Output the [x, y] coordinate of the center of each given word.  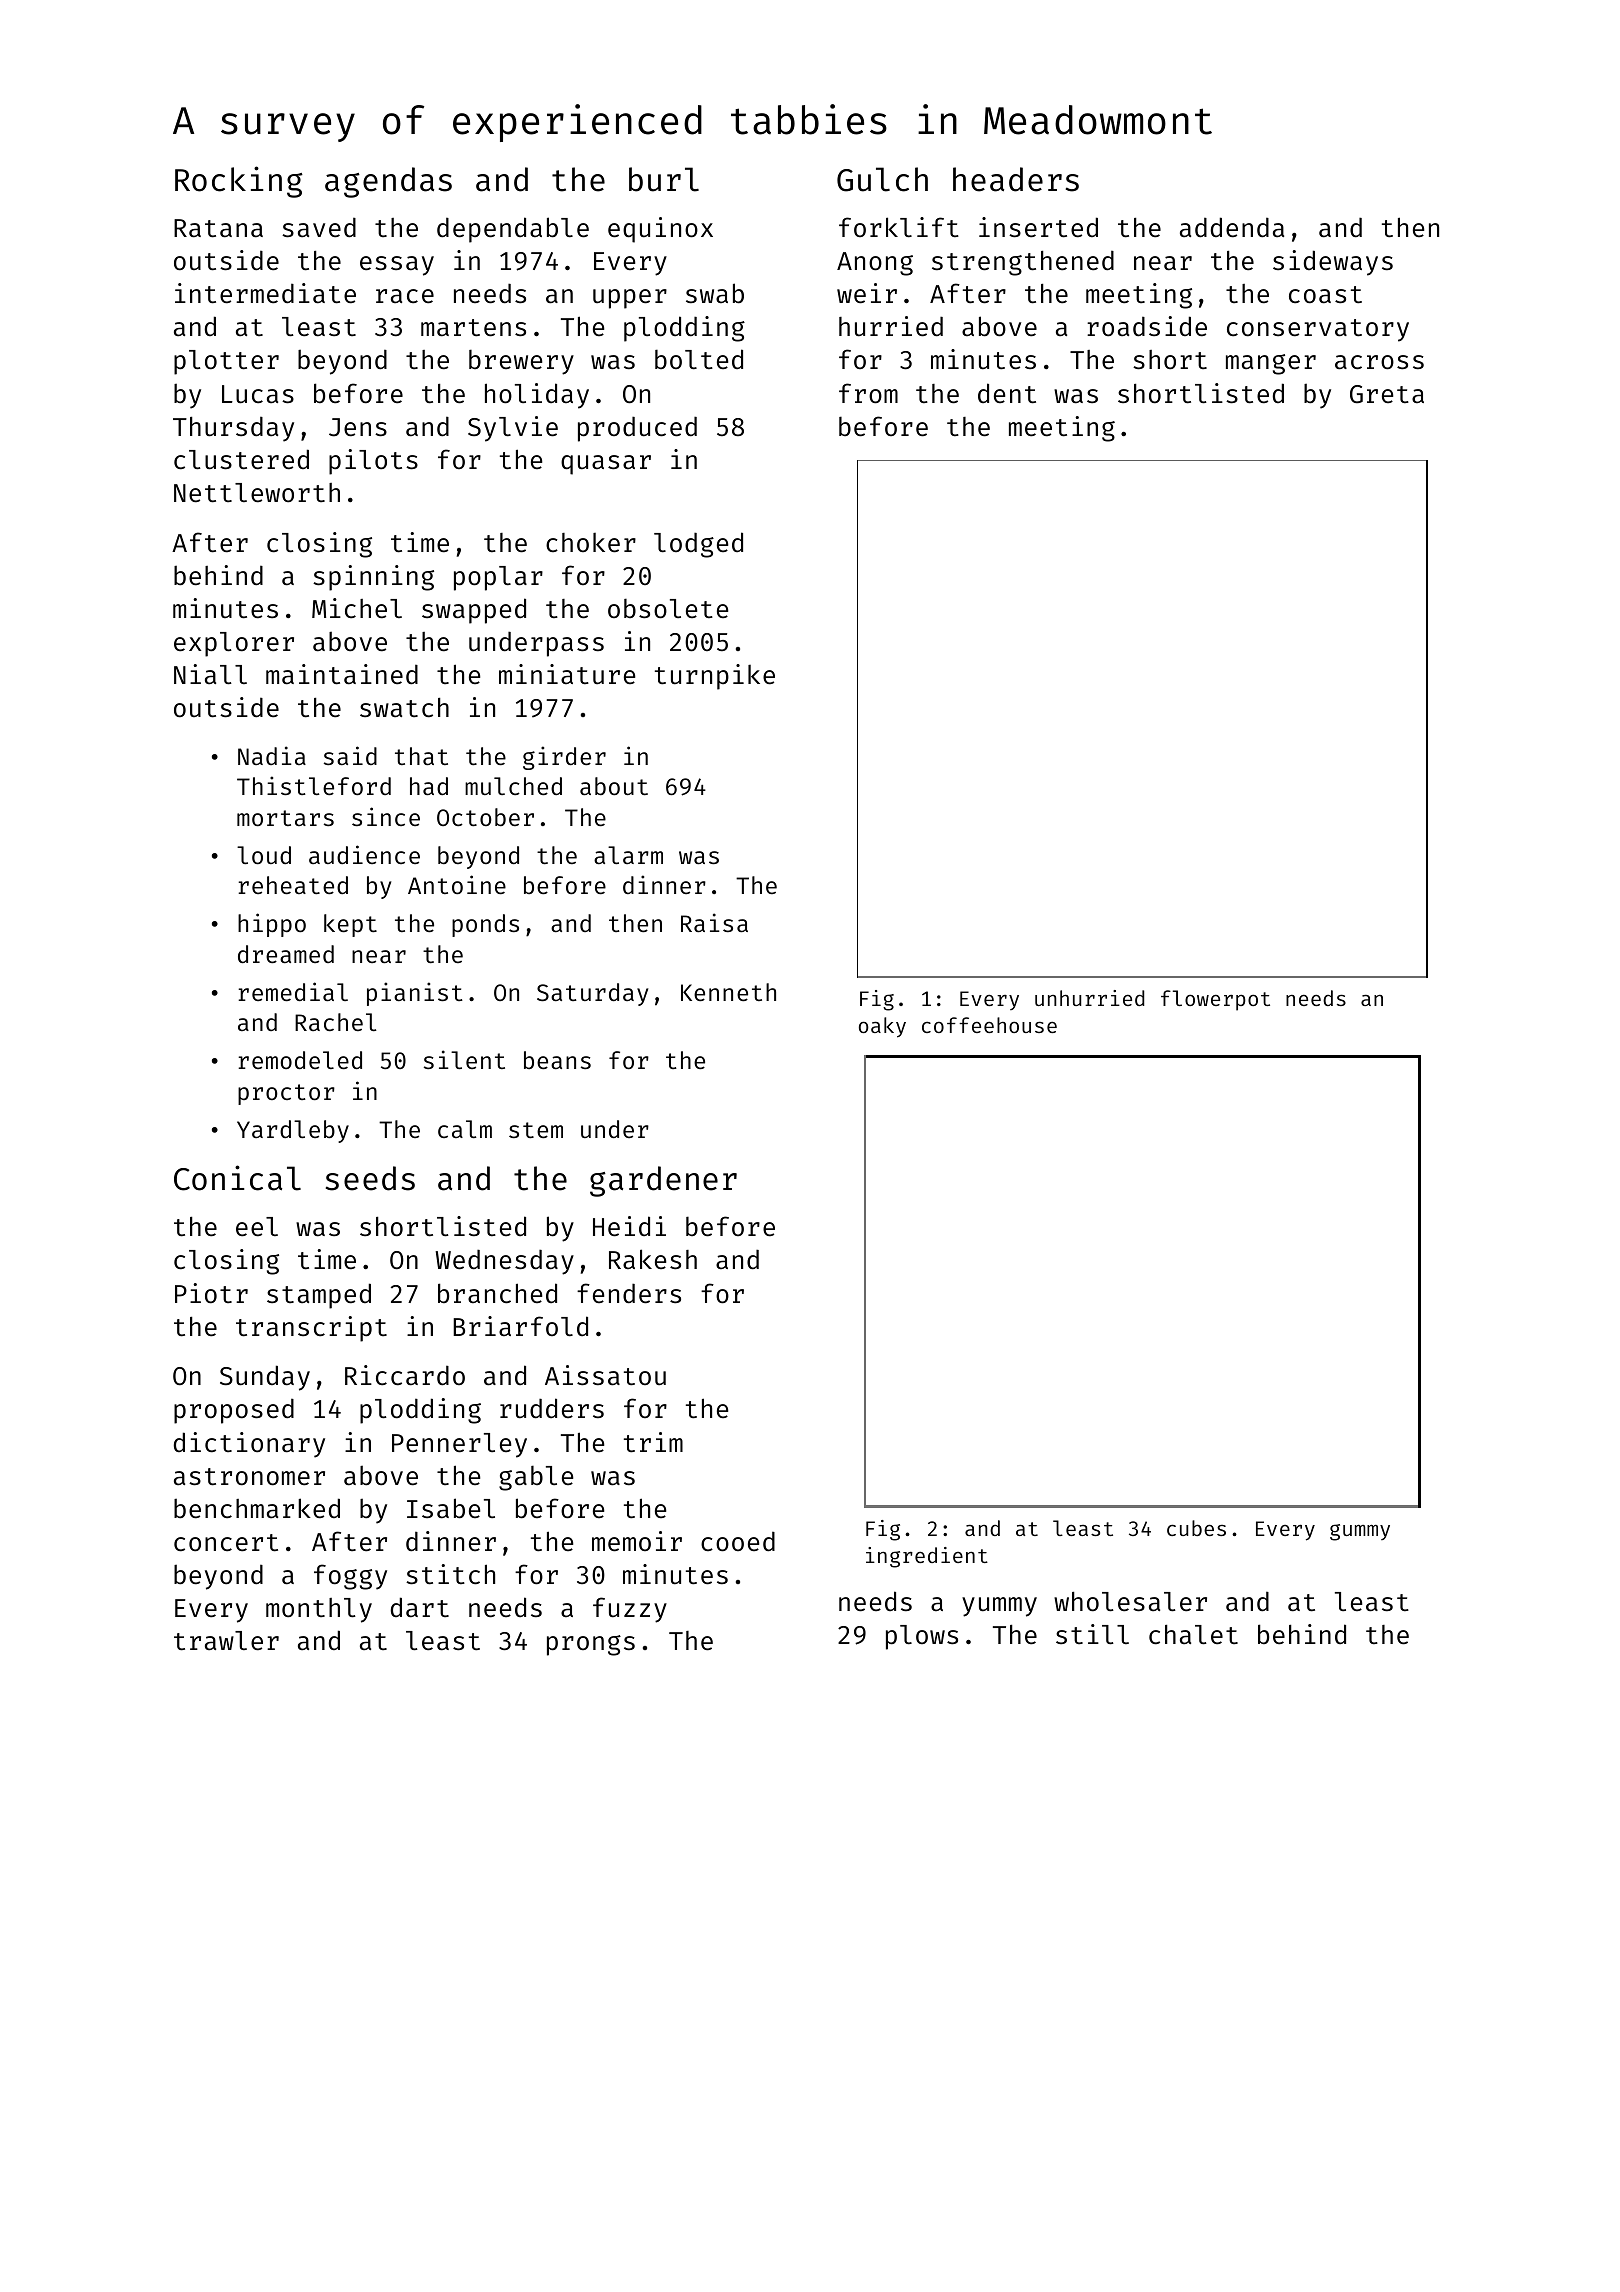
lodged [698, 545]
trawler [226, 1641]
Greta [1387, 394]
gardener [663, 1181]
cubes [1196, 1528]
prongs [591, 1645]
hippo [272, 925]
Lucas [258, 394]
